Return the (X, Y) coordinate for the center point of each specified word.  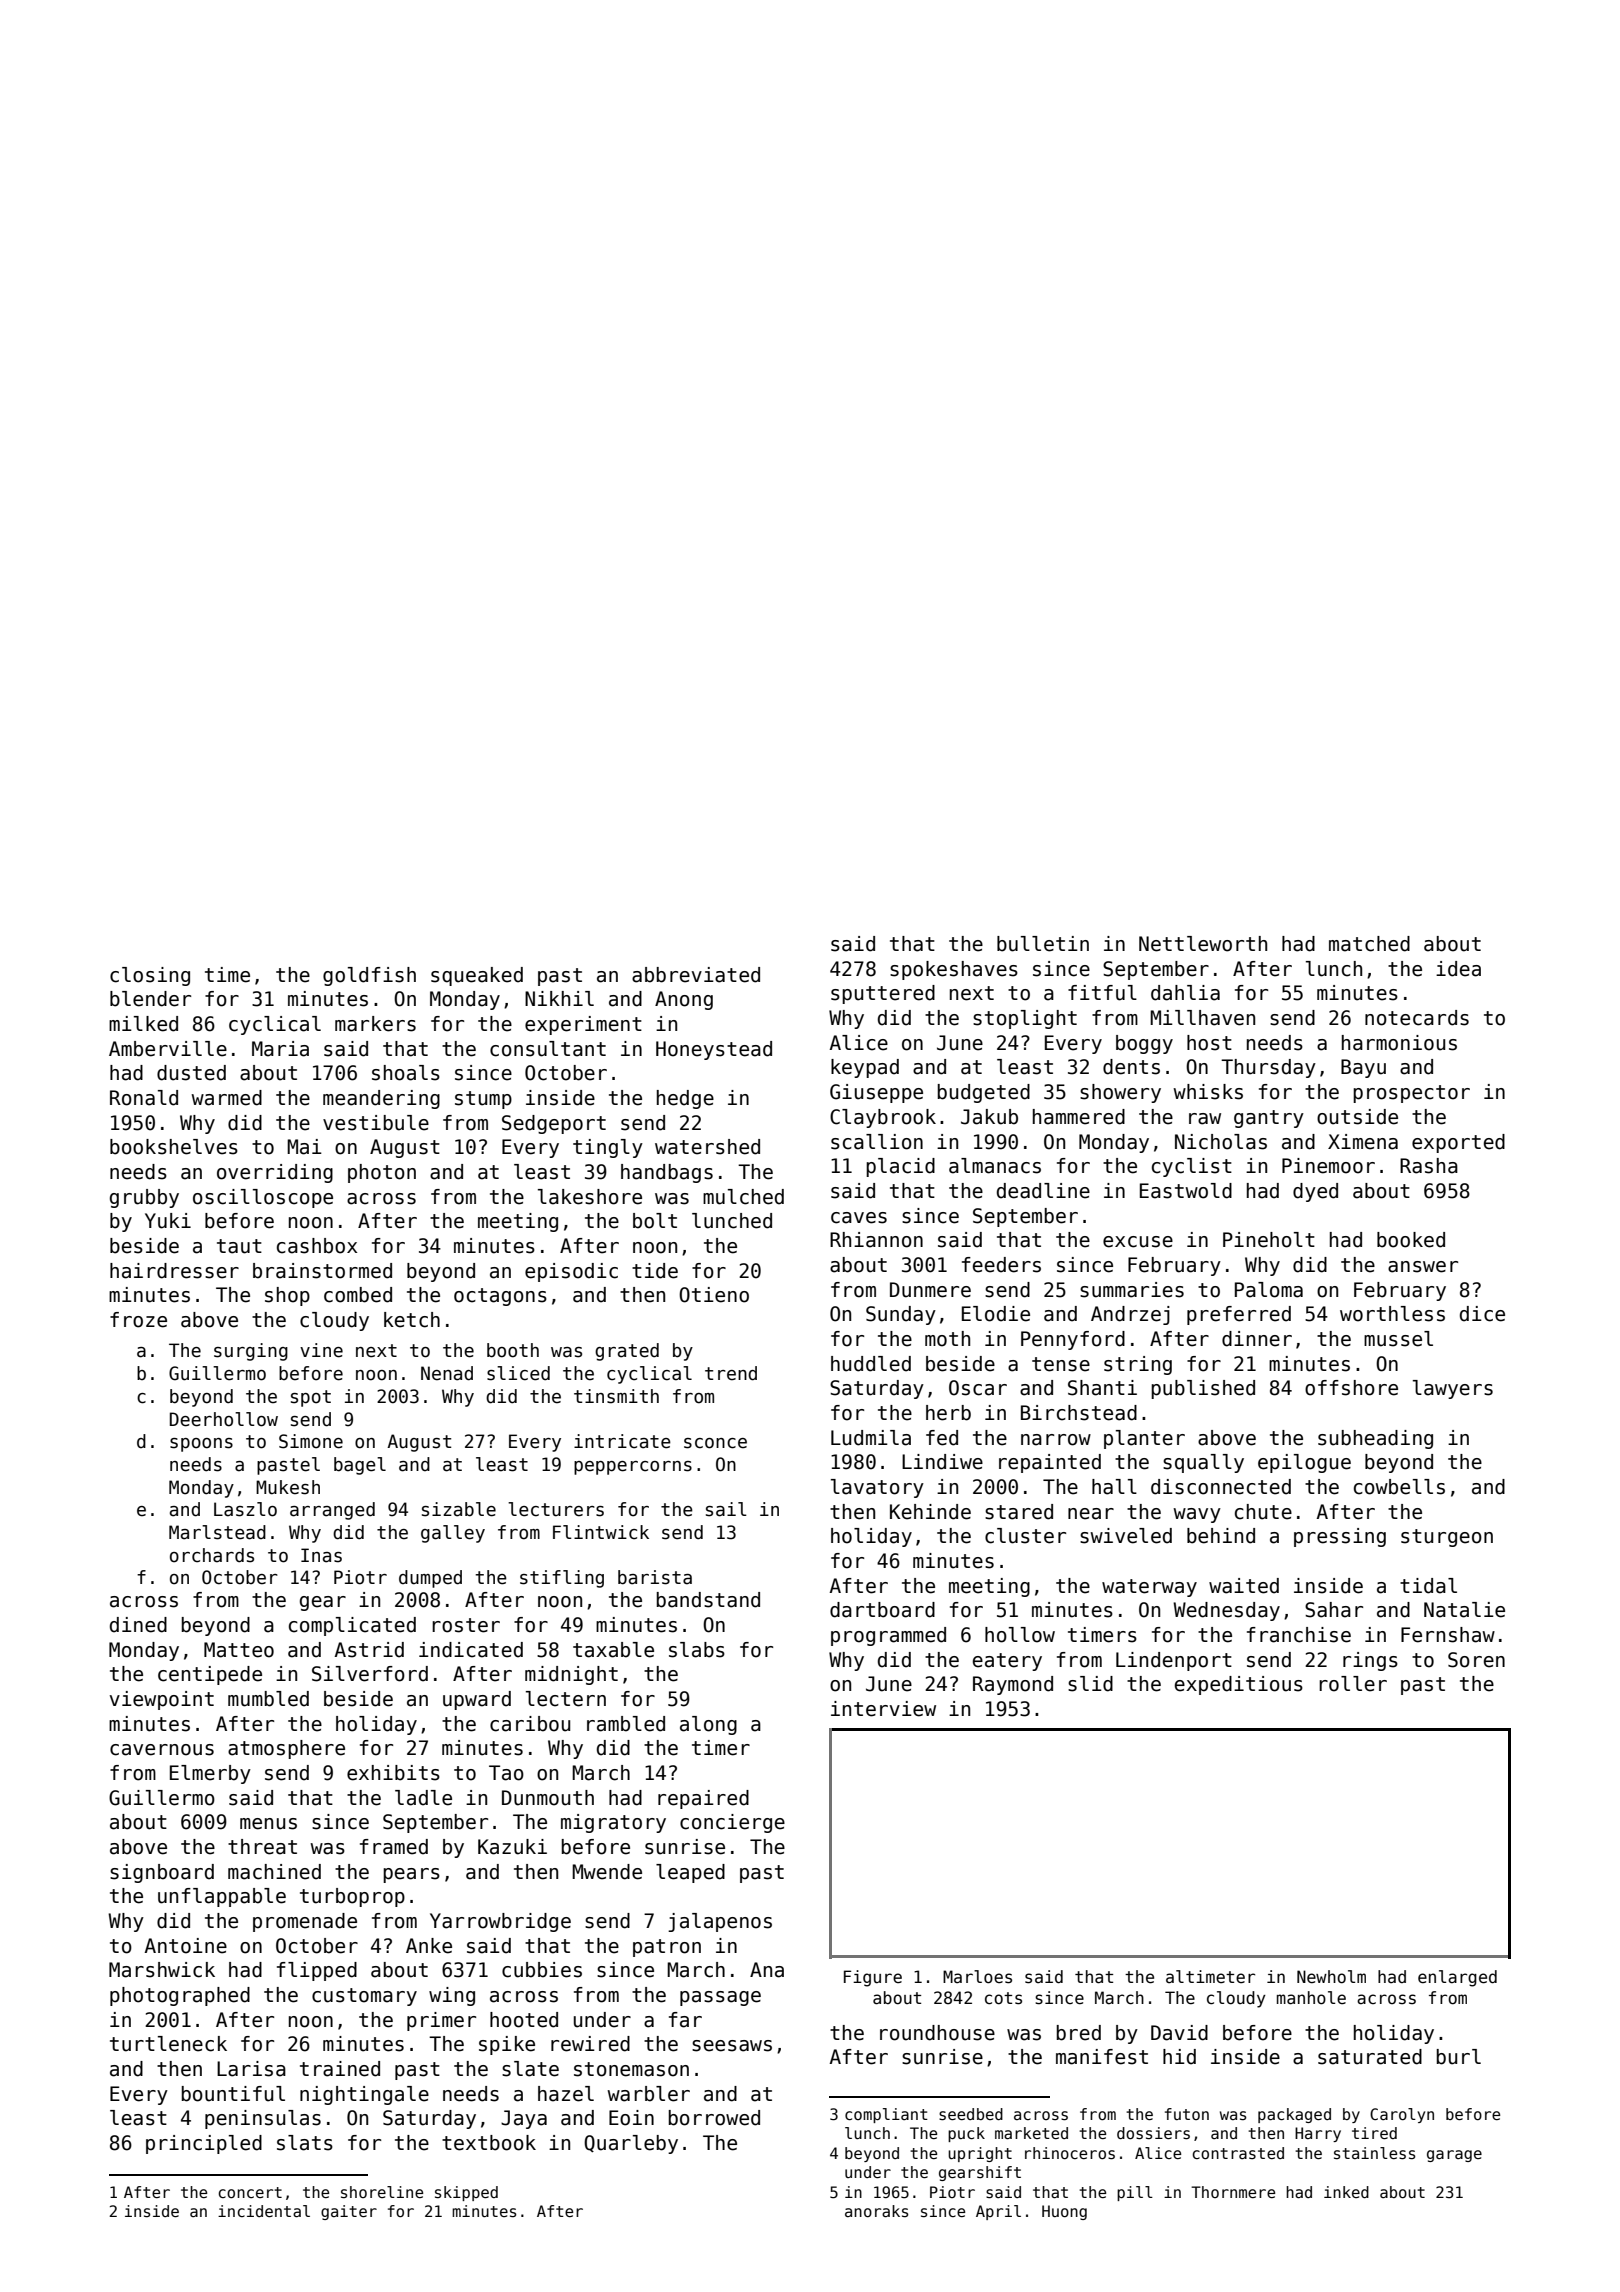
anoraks (877, 2211)
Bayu (1363, 1068)
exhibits (393, 1773)
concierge (732, 1823)
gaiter (349, 2212)
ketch (412, 1320)
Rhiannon (876, 1240)
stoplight (1025, 1019)
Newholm (1331, 1977)
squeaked (477, 976)
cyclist (1192, 1167)
